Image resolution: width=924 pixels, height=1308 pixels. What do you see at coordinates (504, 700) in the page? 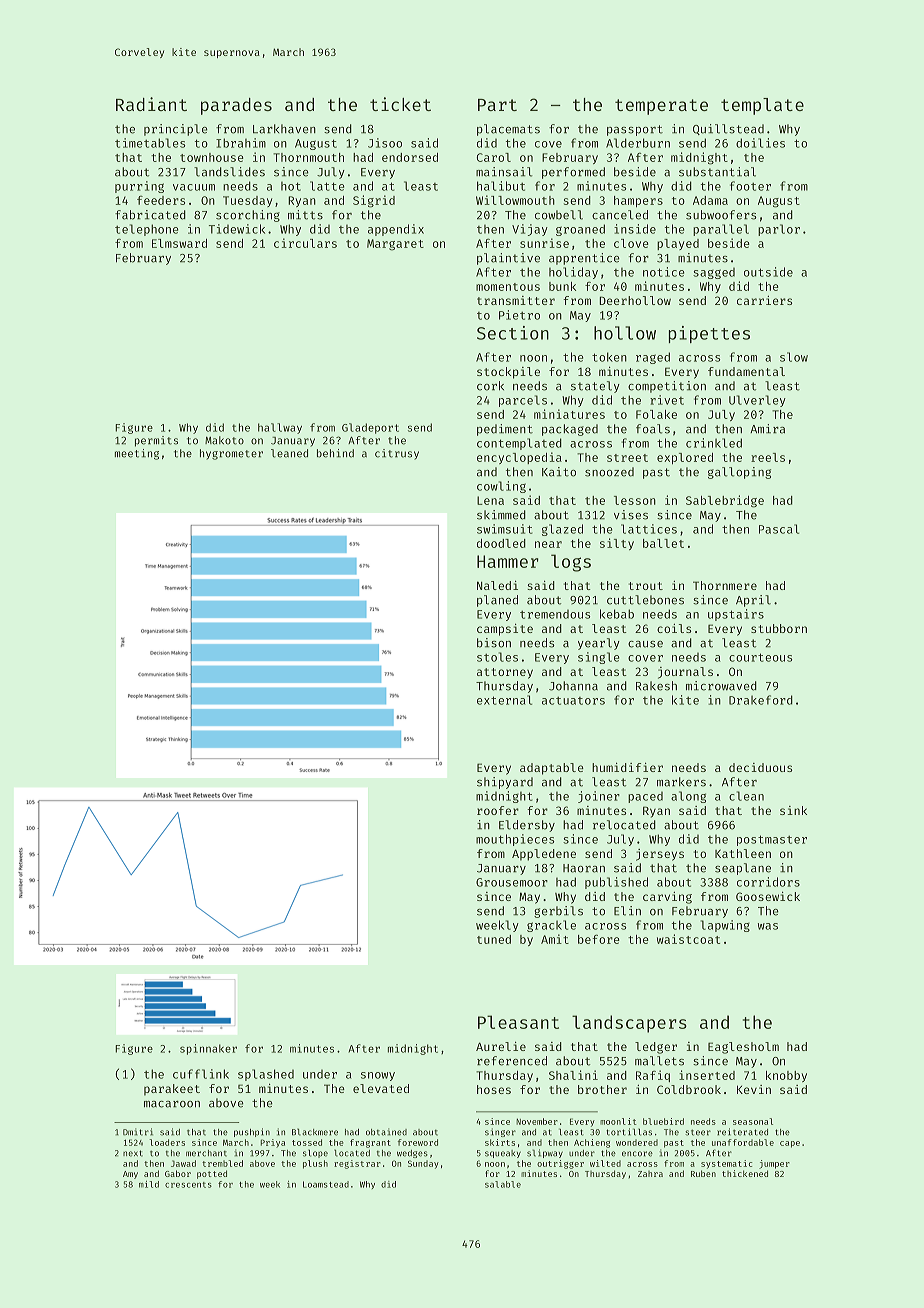
I see `external` at bounding box center [504, 700].
